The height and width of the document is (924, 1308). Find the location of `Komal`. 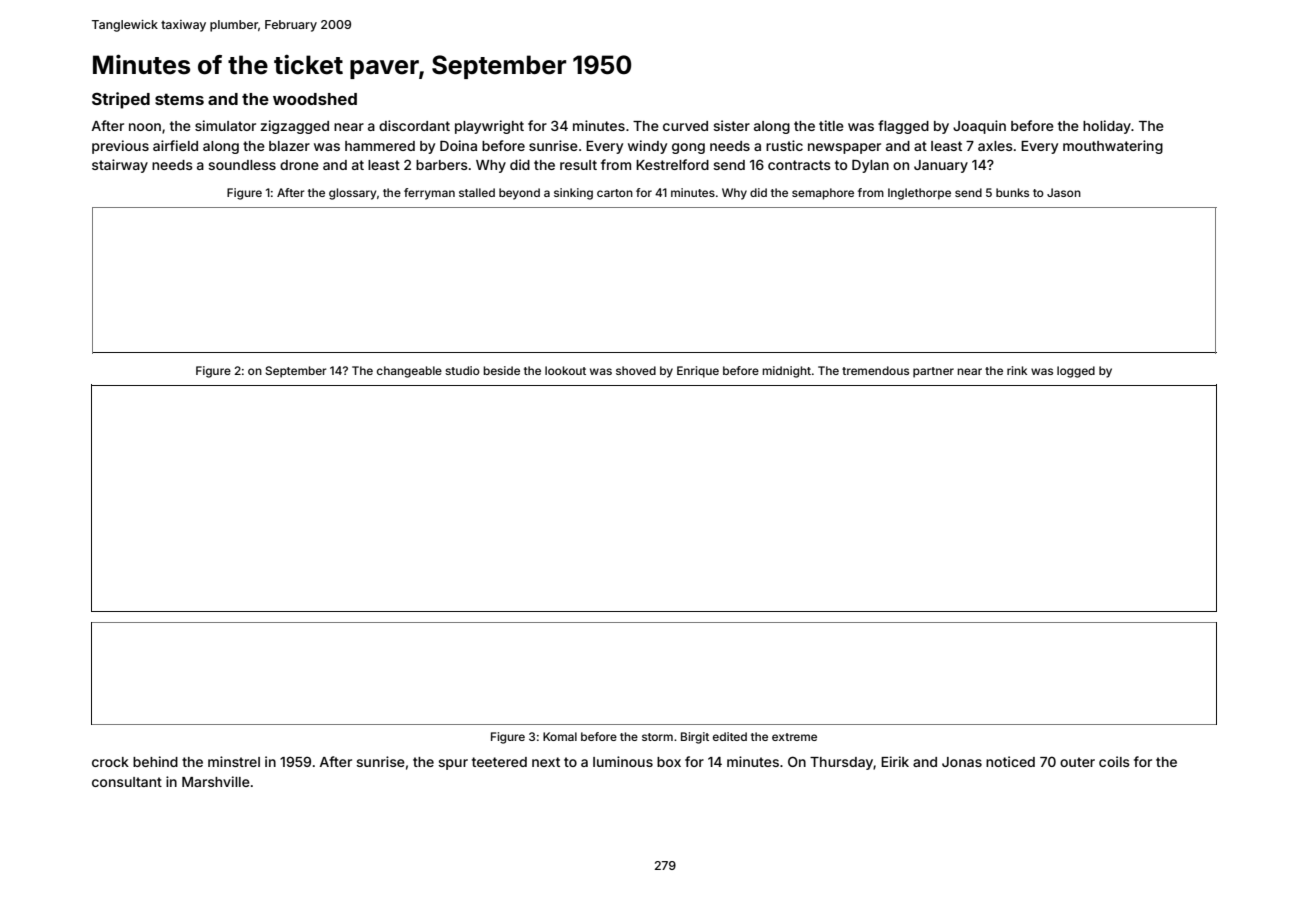

Komal is located at coordinates (560, 736).
